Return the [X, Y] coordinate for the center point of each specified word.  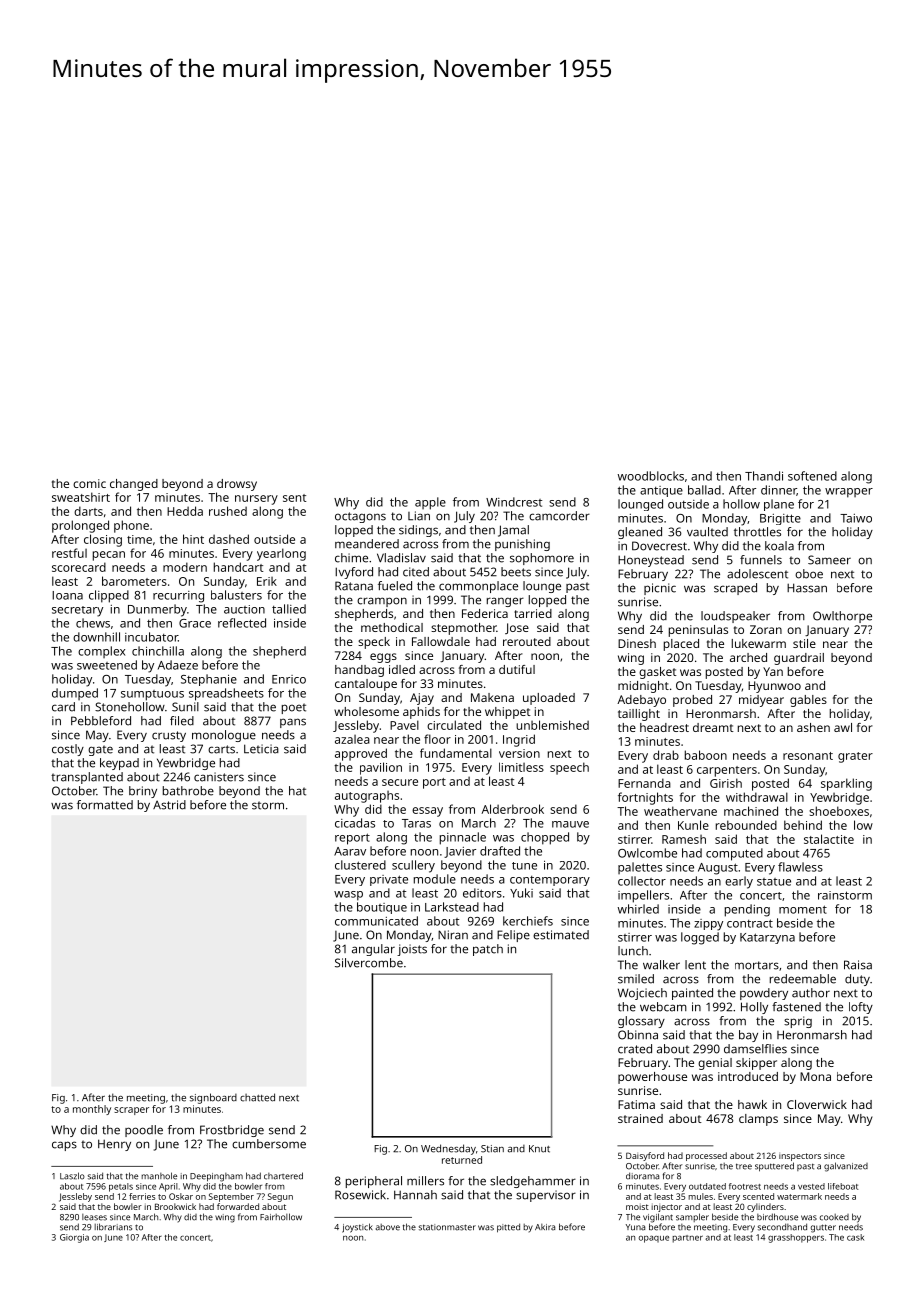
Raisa [858, 965]
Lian [419, 516]
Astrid [169, 805]
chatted [257, 1097]
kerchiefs [528, 921]
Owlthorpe [842, 617]
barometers [134, 581]
